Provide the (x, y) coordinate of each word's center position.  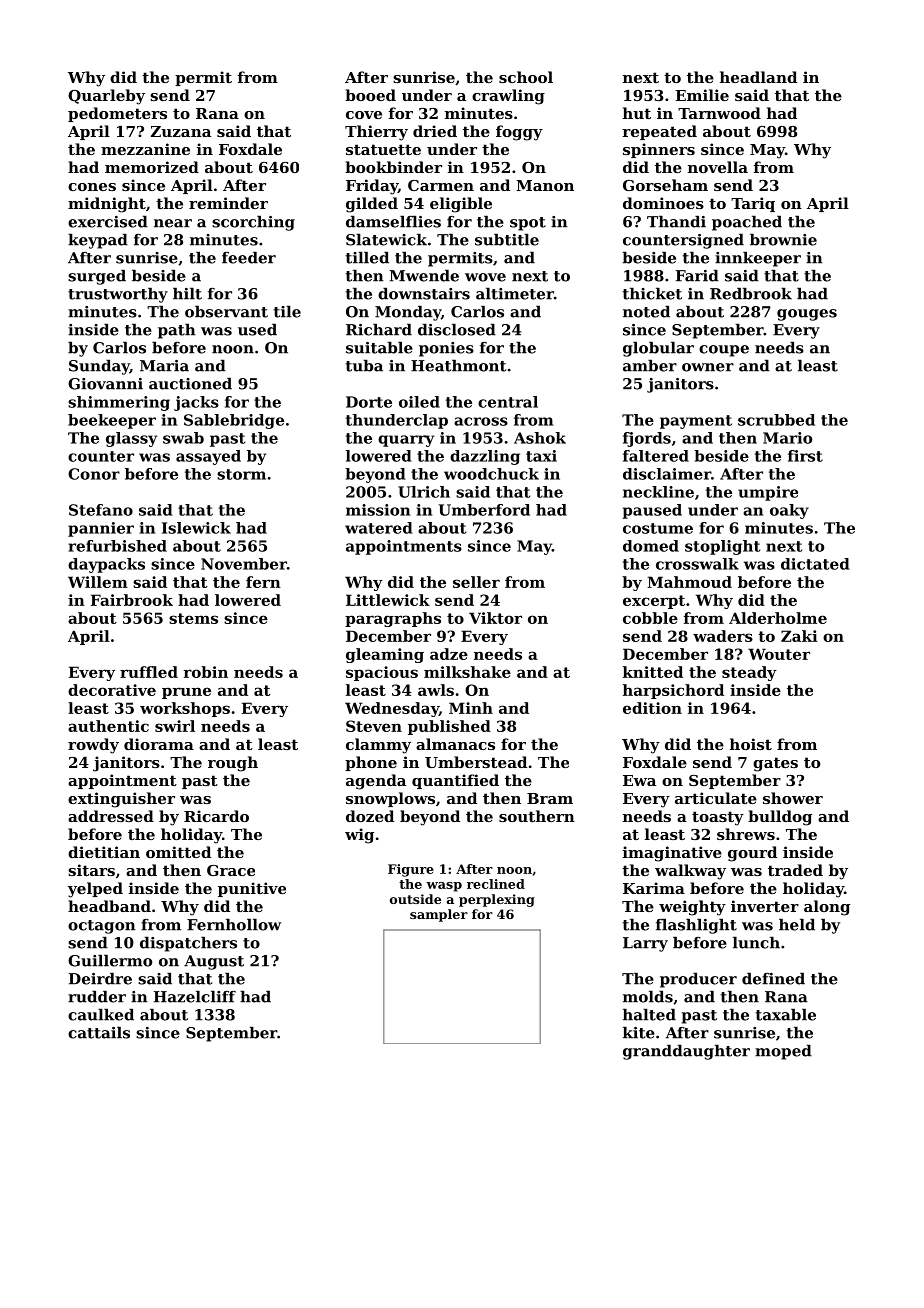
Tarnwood (719, 113)
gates (775, 764)
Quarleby (106, 97)
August (214, 962)
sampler (439, 915)
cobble (650, 618)
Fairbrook (132, 600)
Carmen (441, 185)
